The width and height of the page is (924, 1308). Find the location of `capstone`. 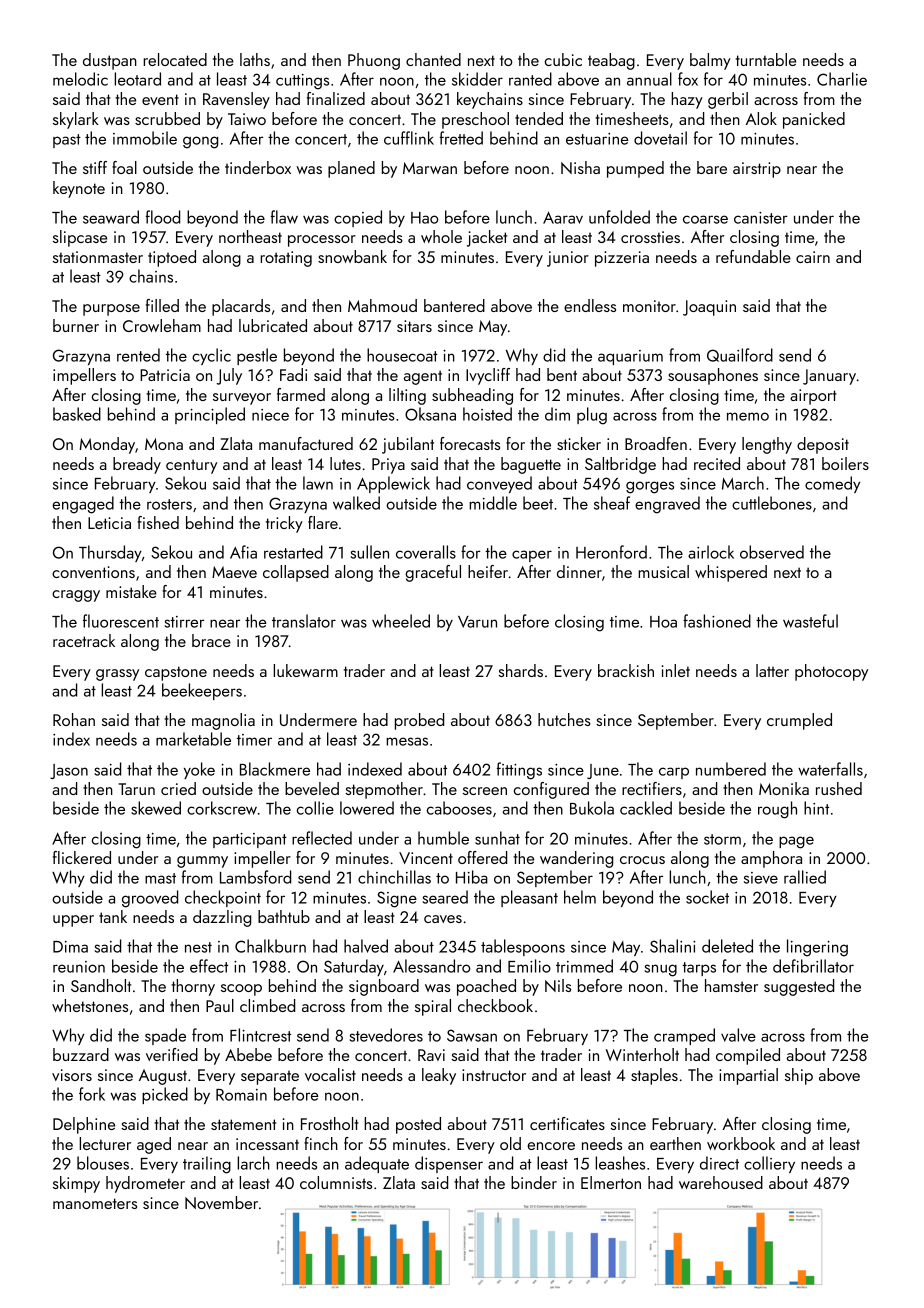

capstone is located at coordinates (176, 673).
